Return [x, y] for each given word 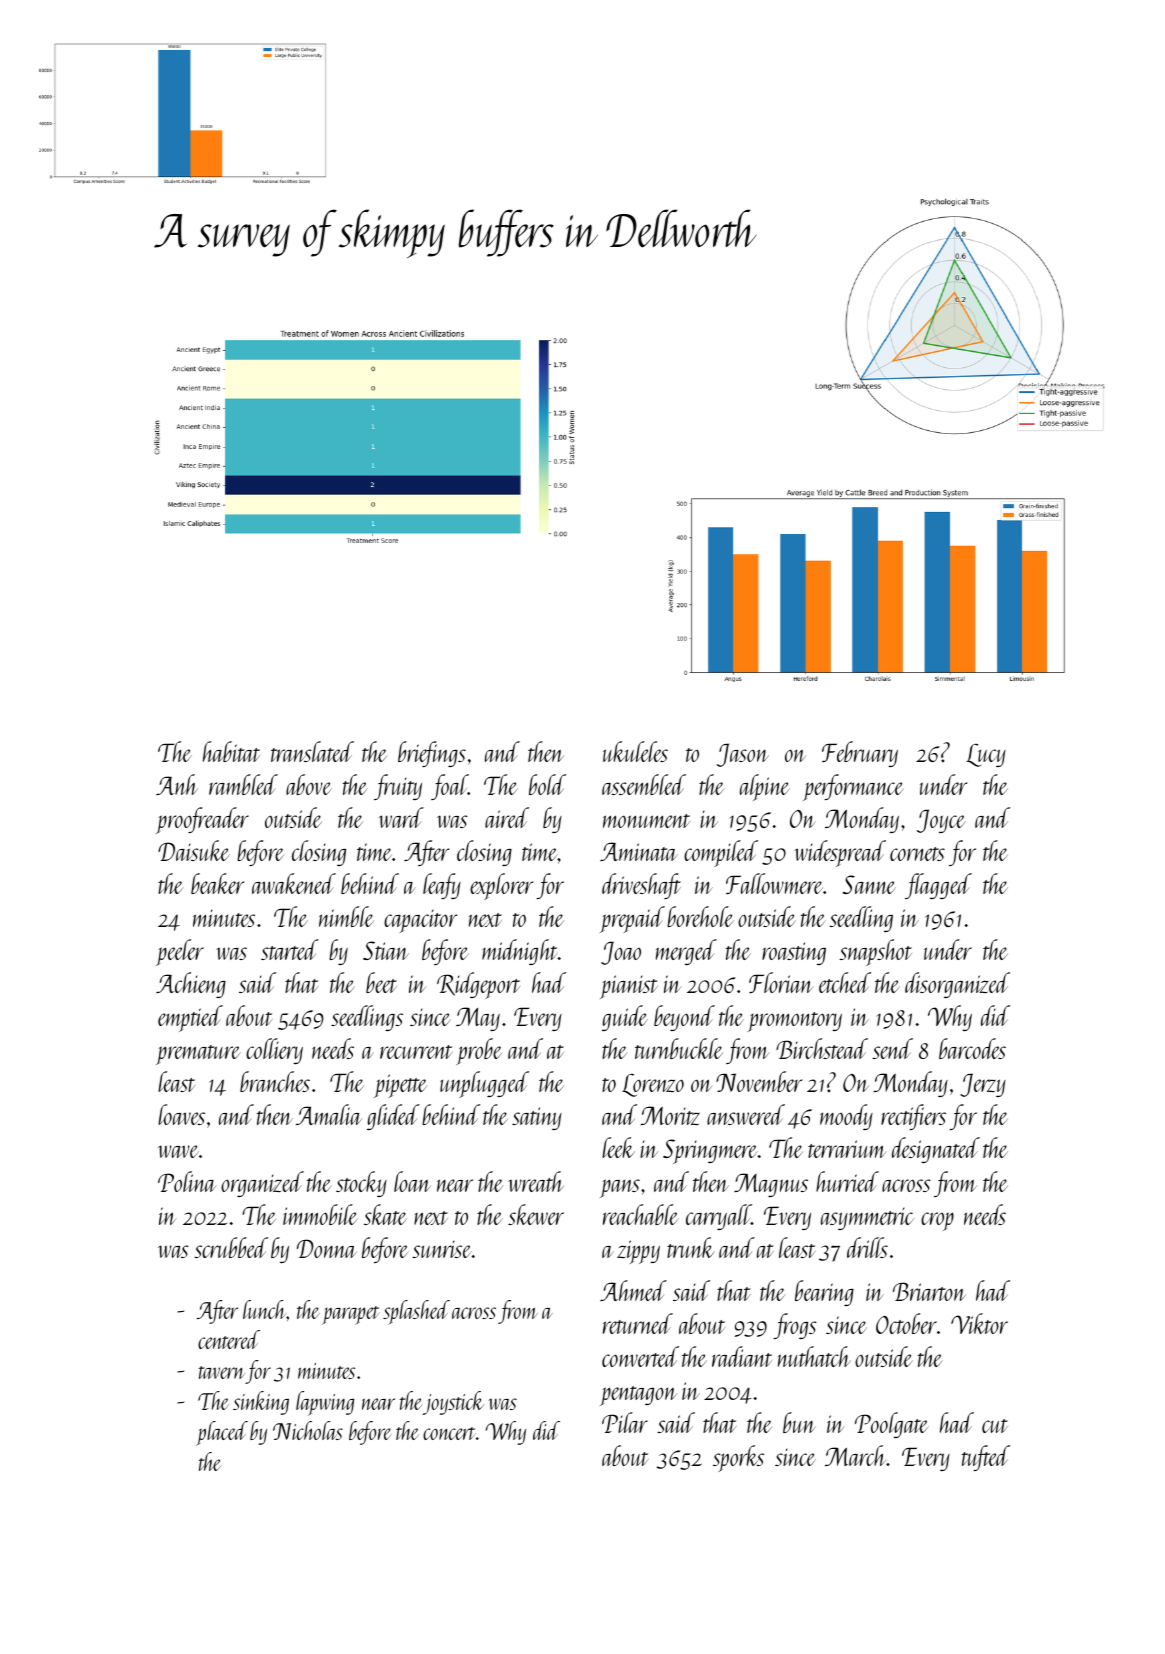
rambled [243, 784]
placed [222, 1433]
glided [393, 1117]
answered [746, 1114]
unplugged [484, 1084]
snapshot [875, 952]
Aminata [639, 851]
